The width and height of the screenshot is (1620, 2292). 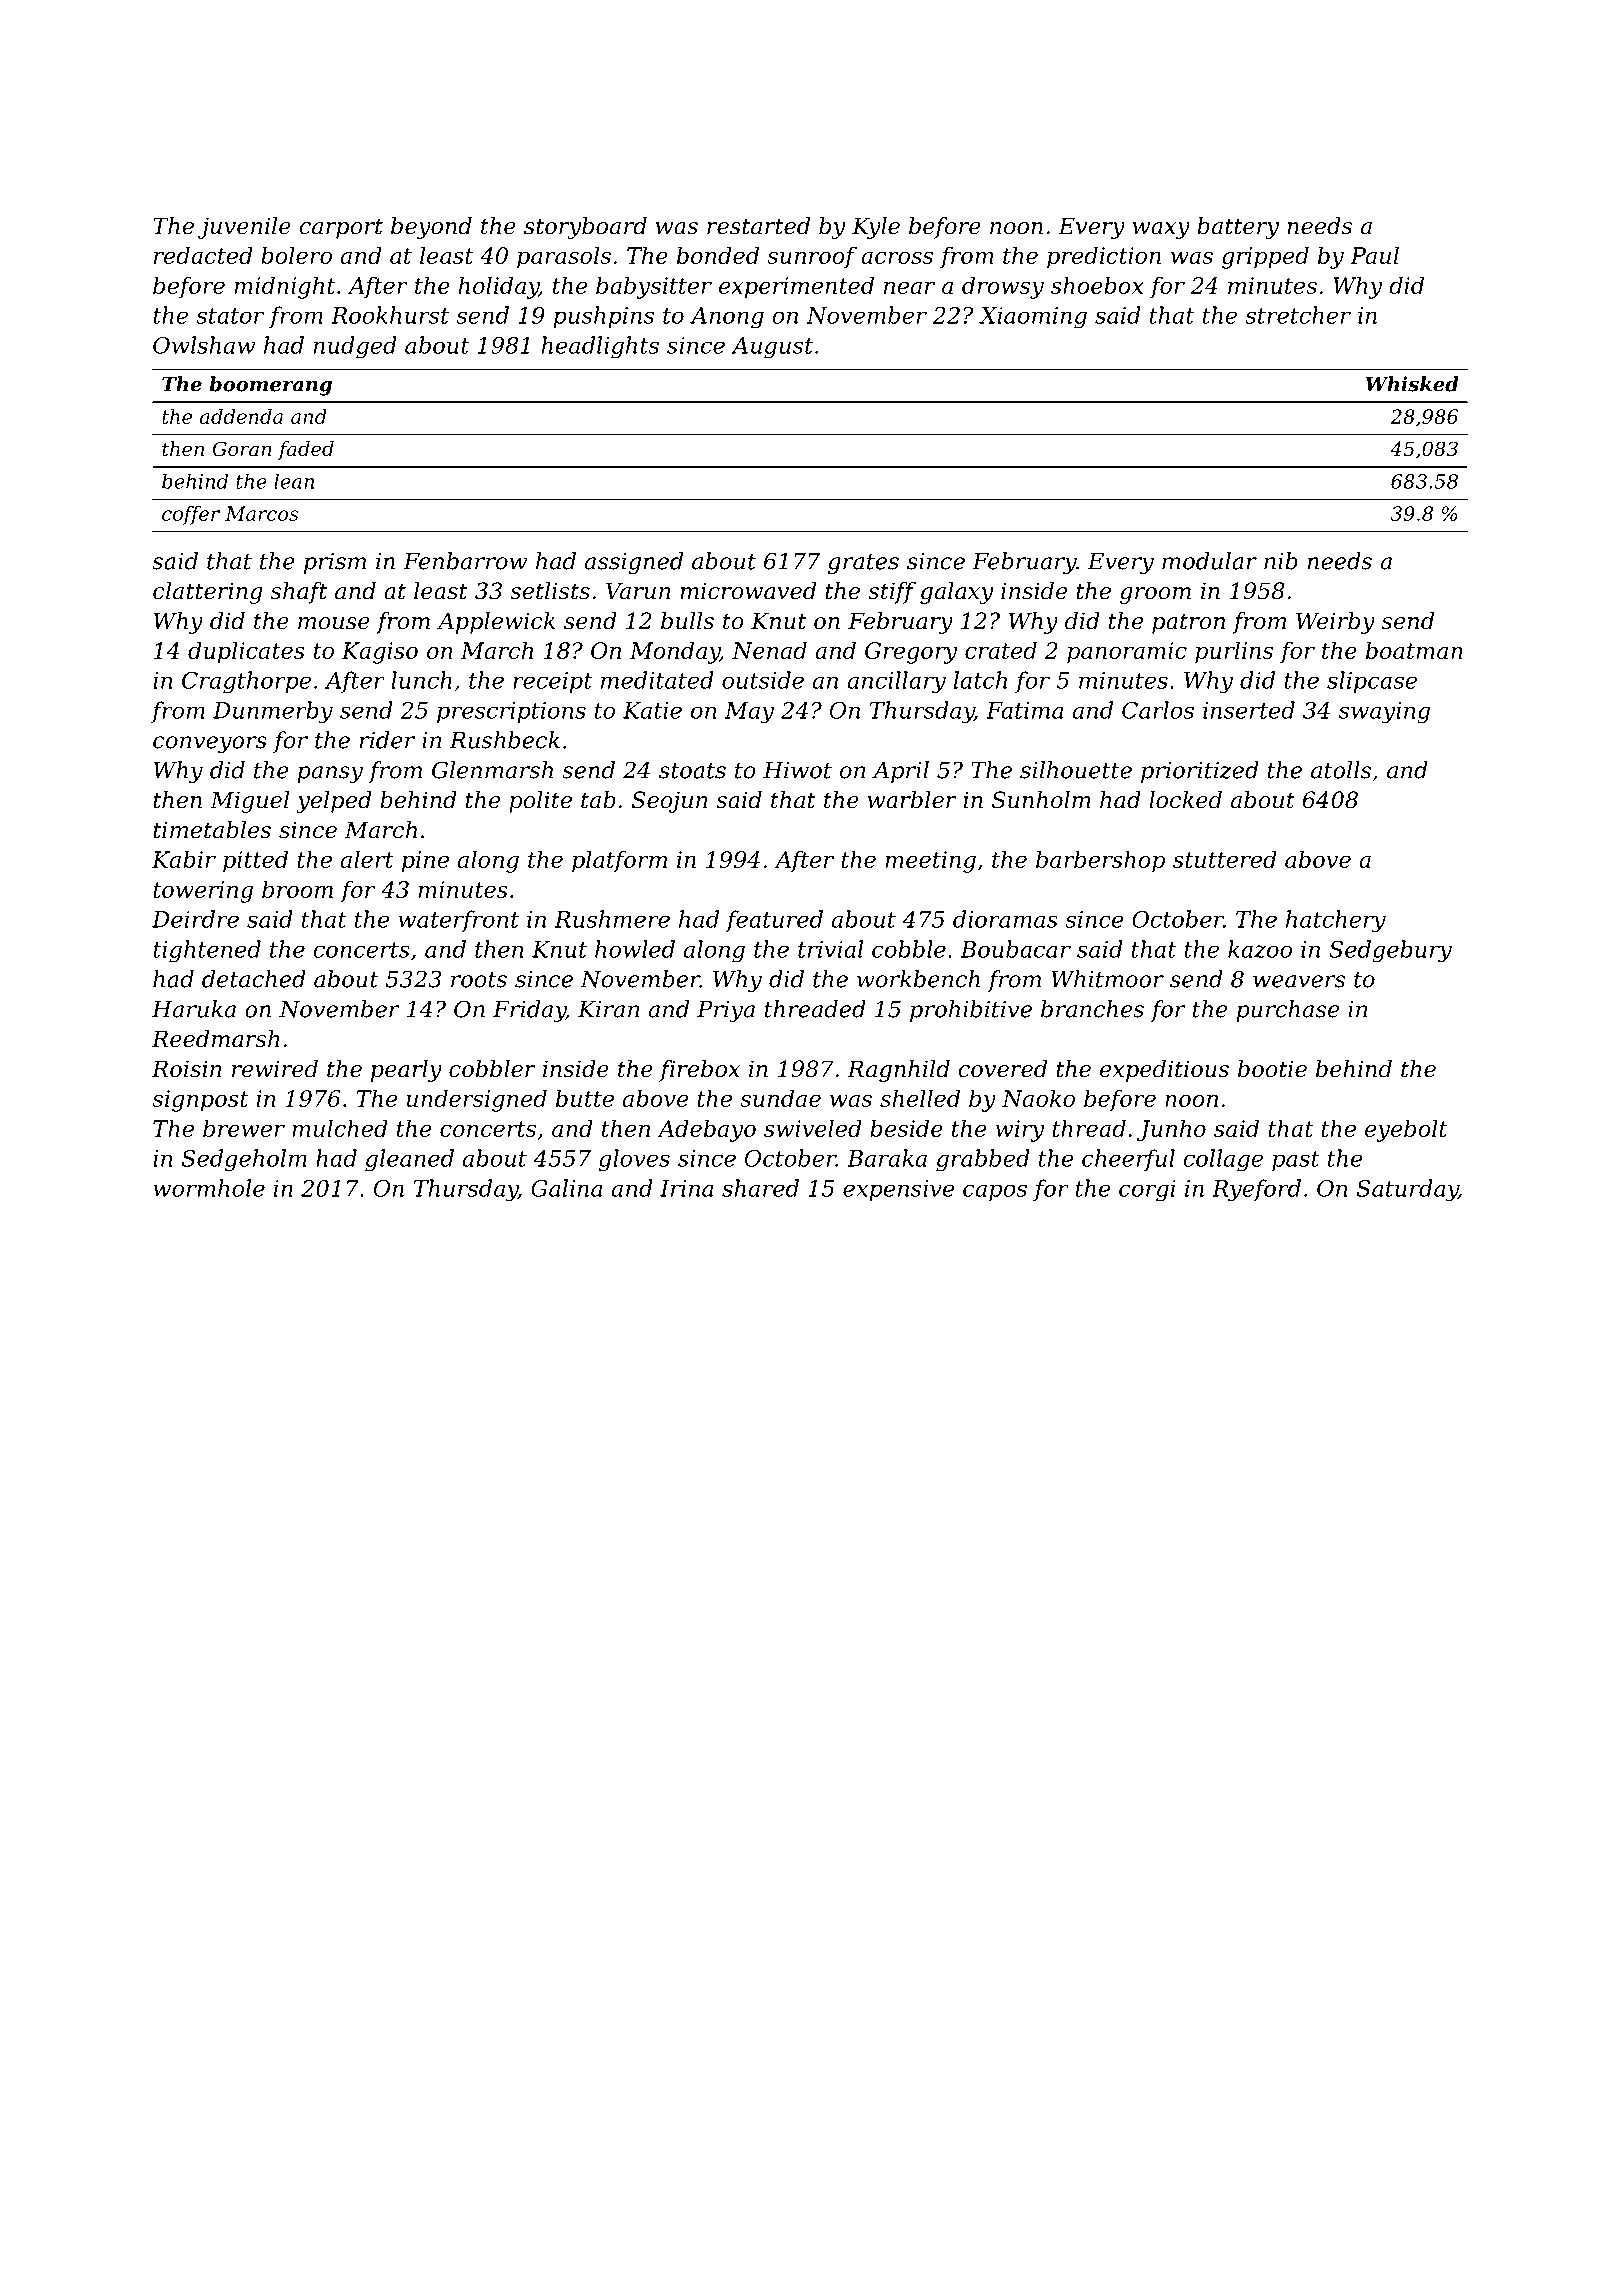 What do you see at coordinates (306, 450) in the screenshot?
I see `faded` at bounding box center [306, 450].
